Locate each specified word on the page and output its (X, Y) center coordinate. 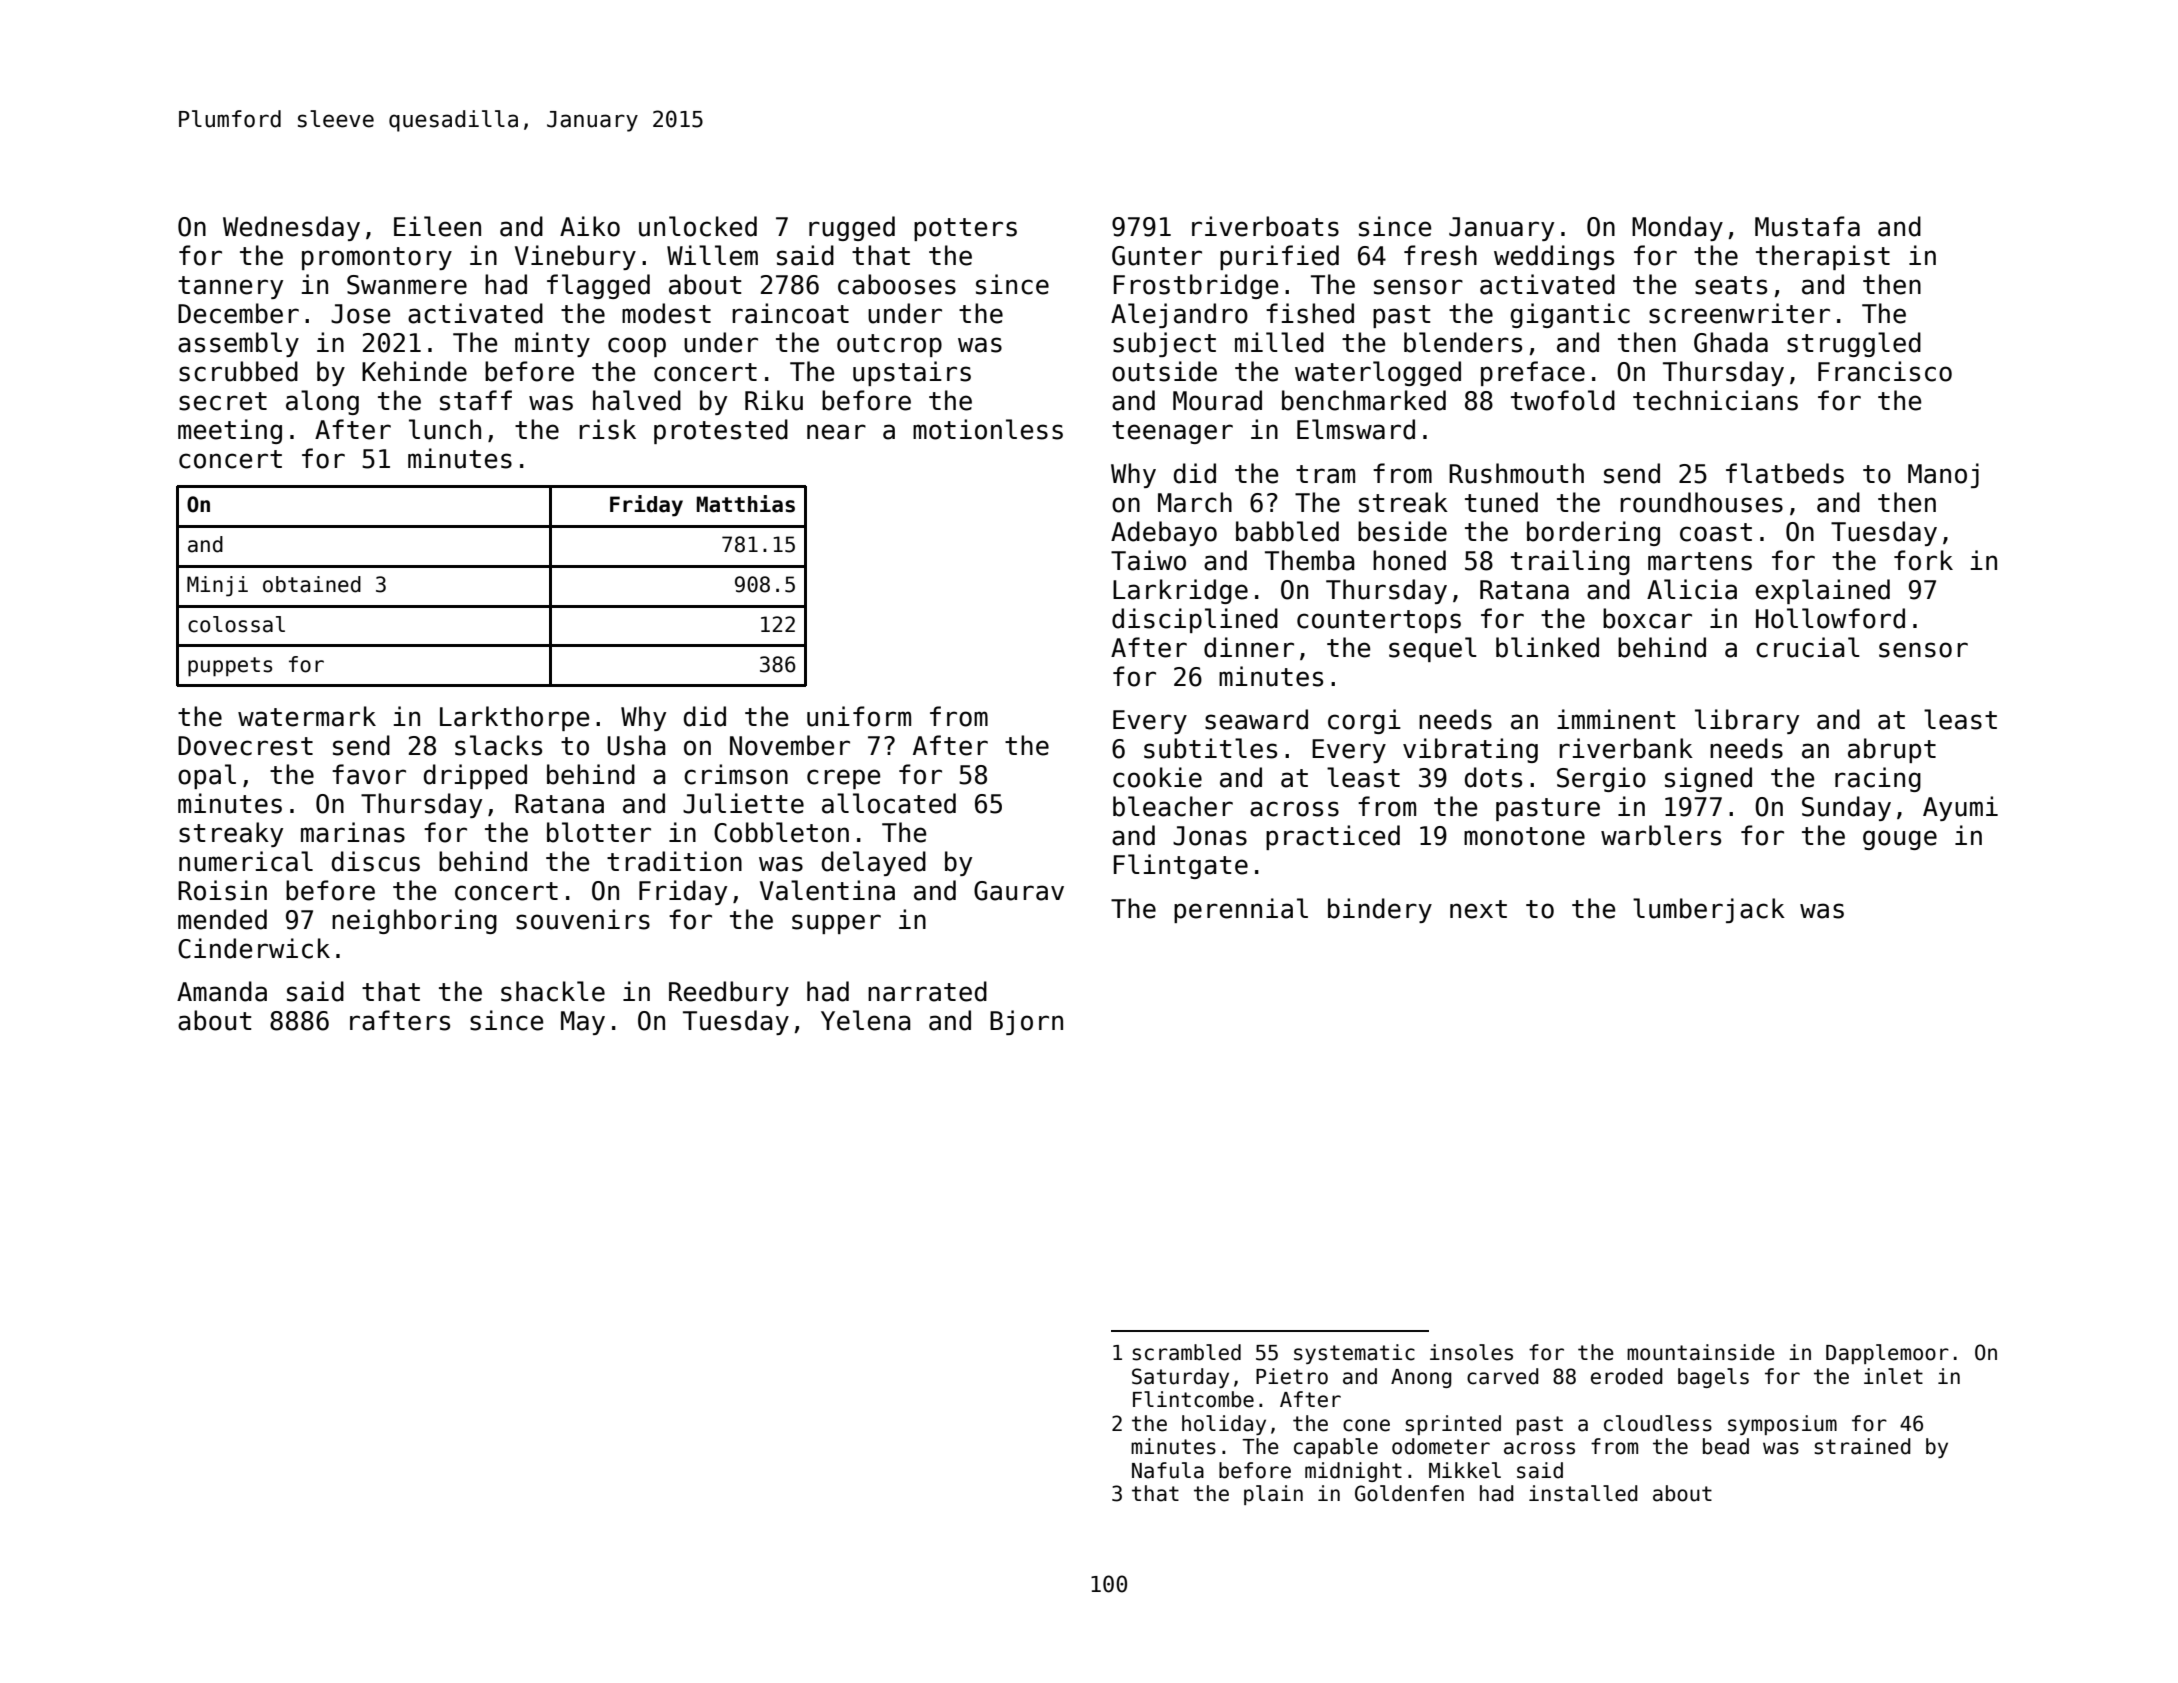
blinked (1547, 647)
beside (1402, 531)
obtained (312, 584)
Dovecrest (245, 746)
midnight (1353, 1472)
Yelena (866, 1020)
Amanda (222, 991)
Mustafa (1807, 226)
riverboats (1265, 226)
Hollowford (1830, 618)
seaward (1256, 719)
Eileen (437, 226)
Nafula (1168, 1470)
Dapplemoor (1887, 1354)
